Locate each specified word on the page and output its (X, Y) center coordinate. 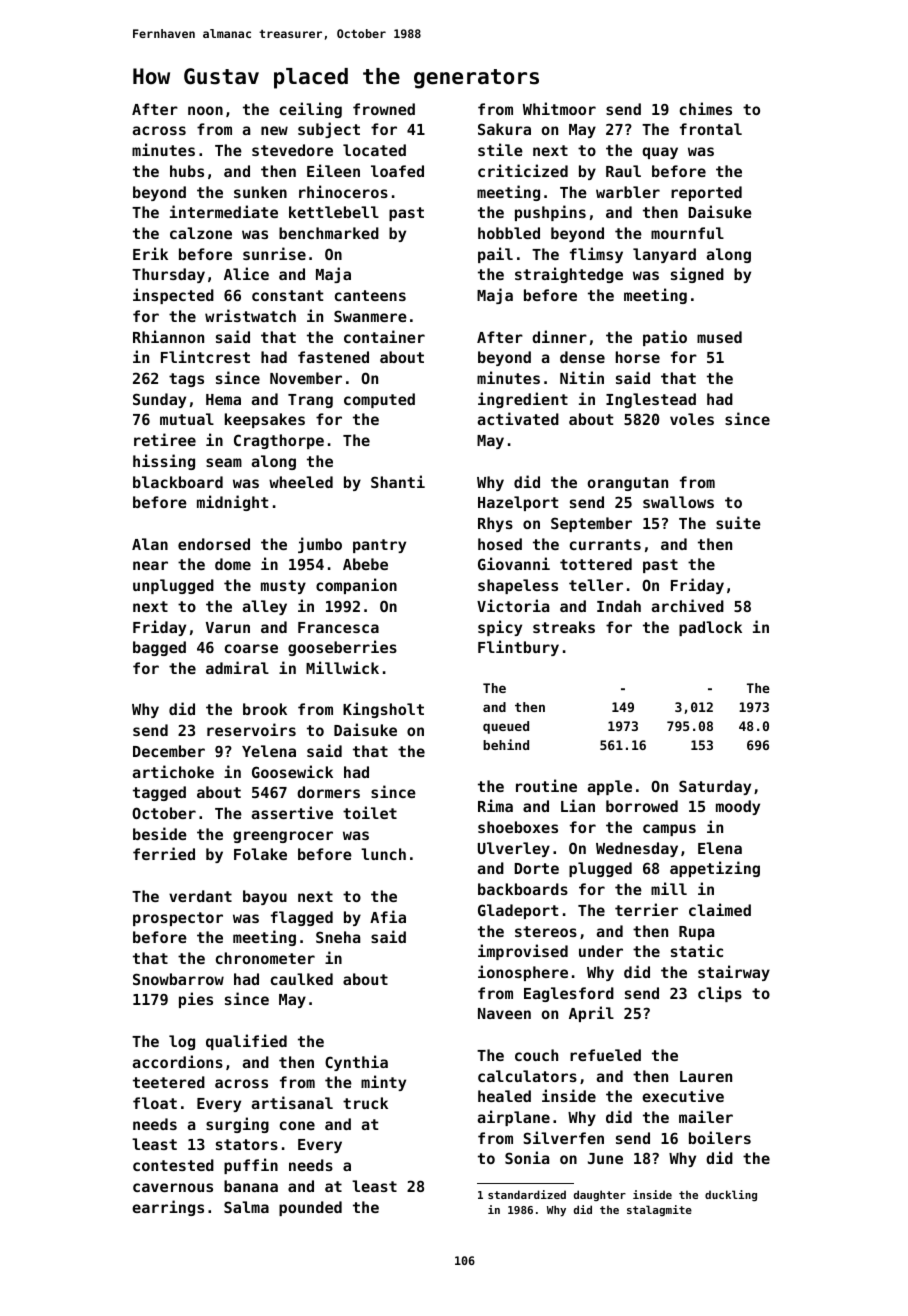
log (182, 1042)
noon (205, 110)
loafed (397, 171)
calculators (527, 1076)
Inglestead (651, 400)
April (591, 1014)
